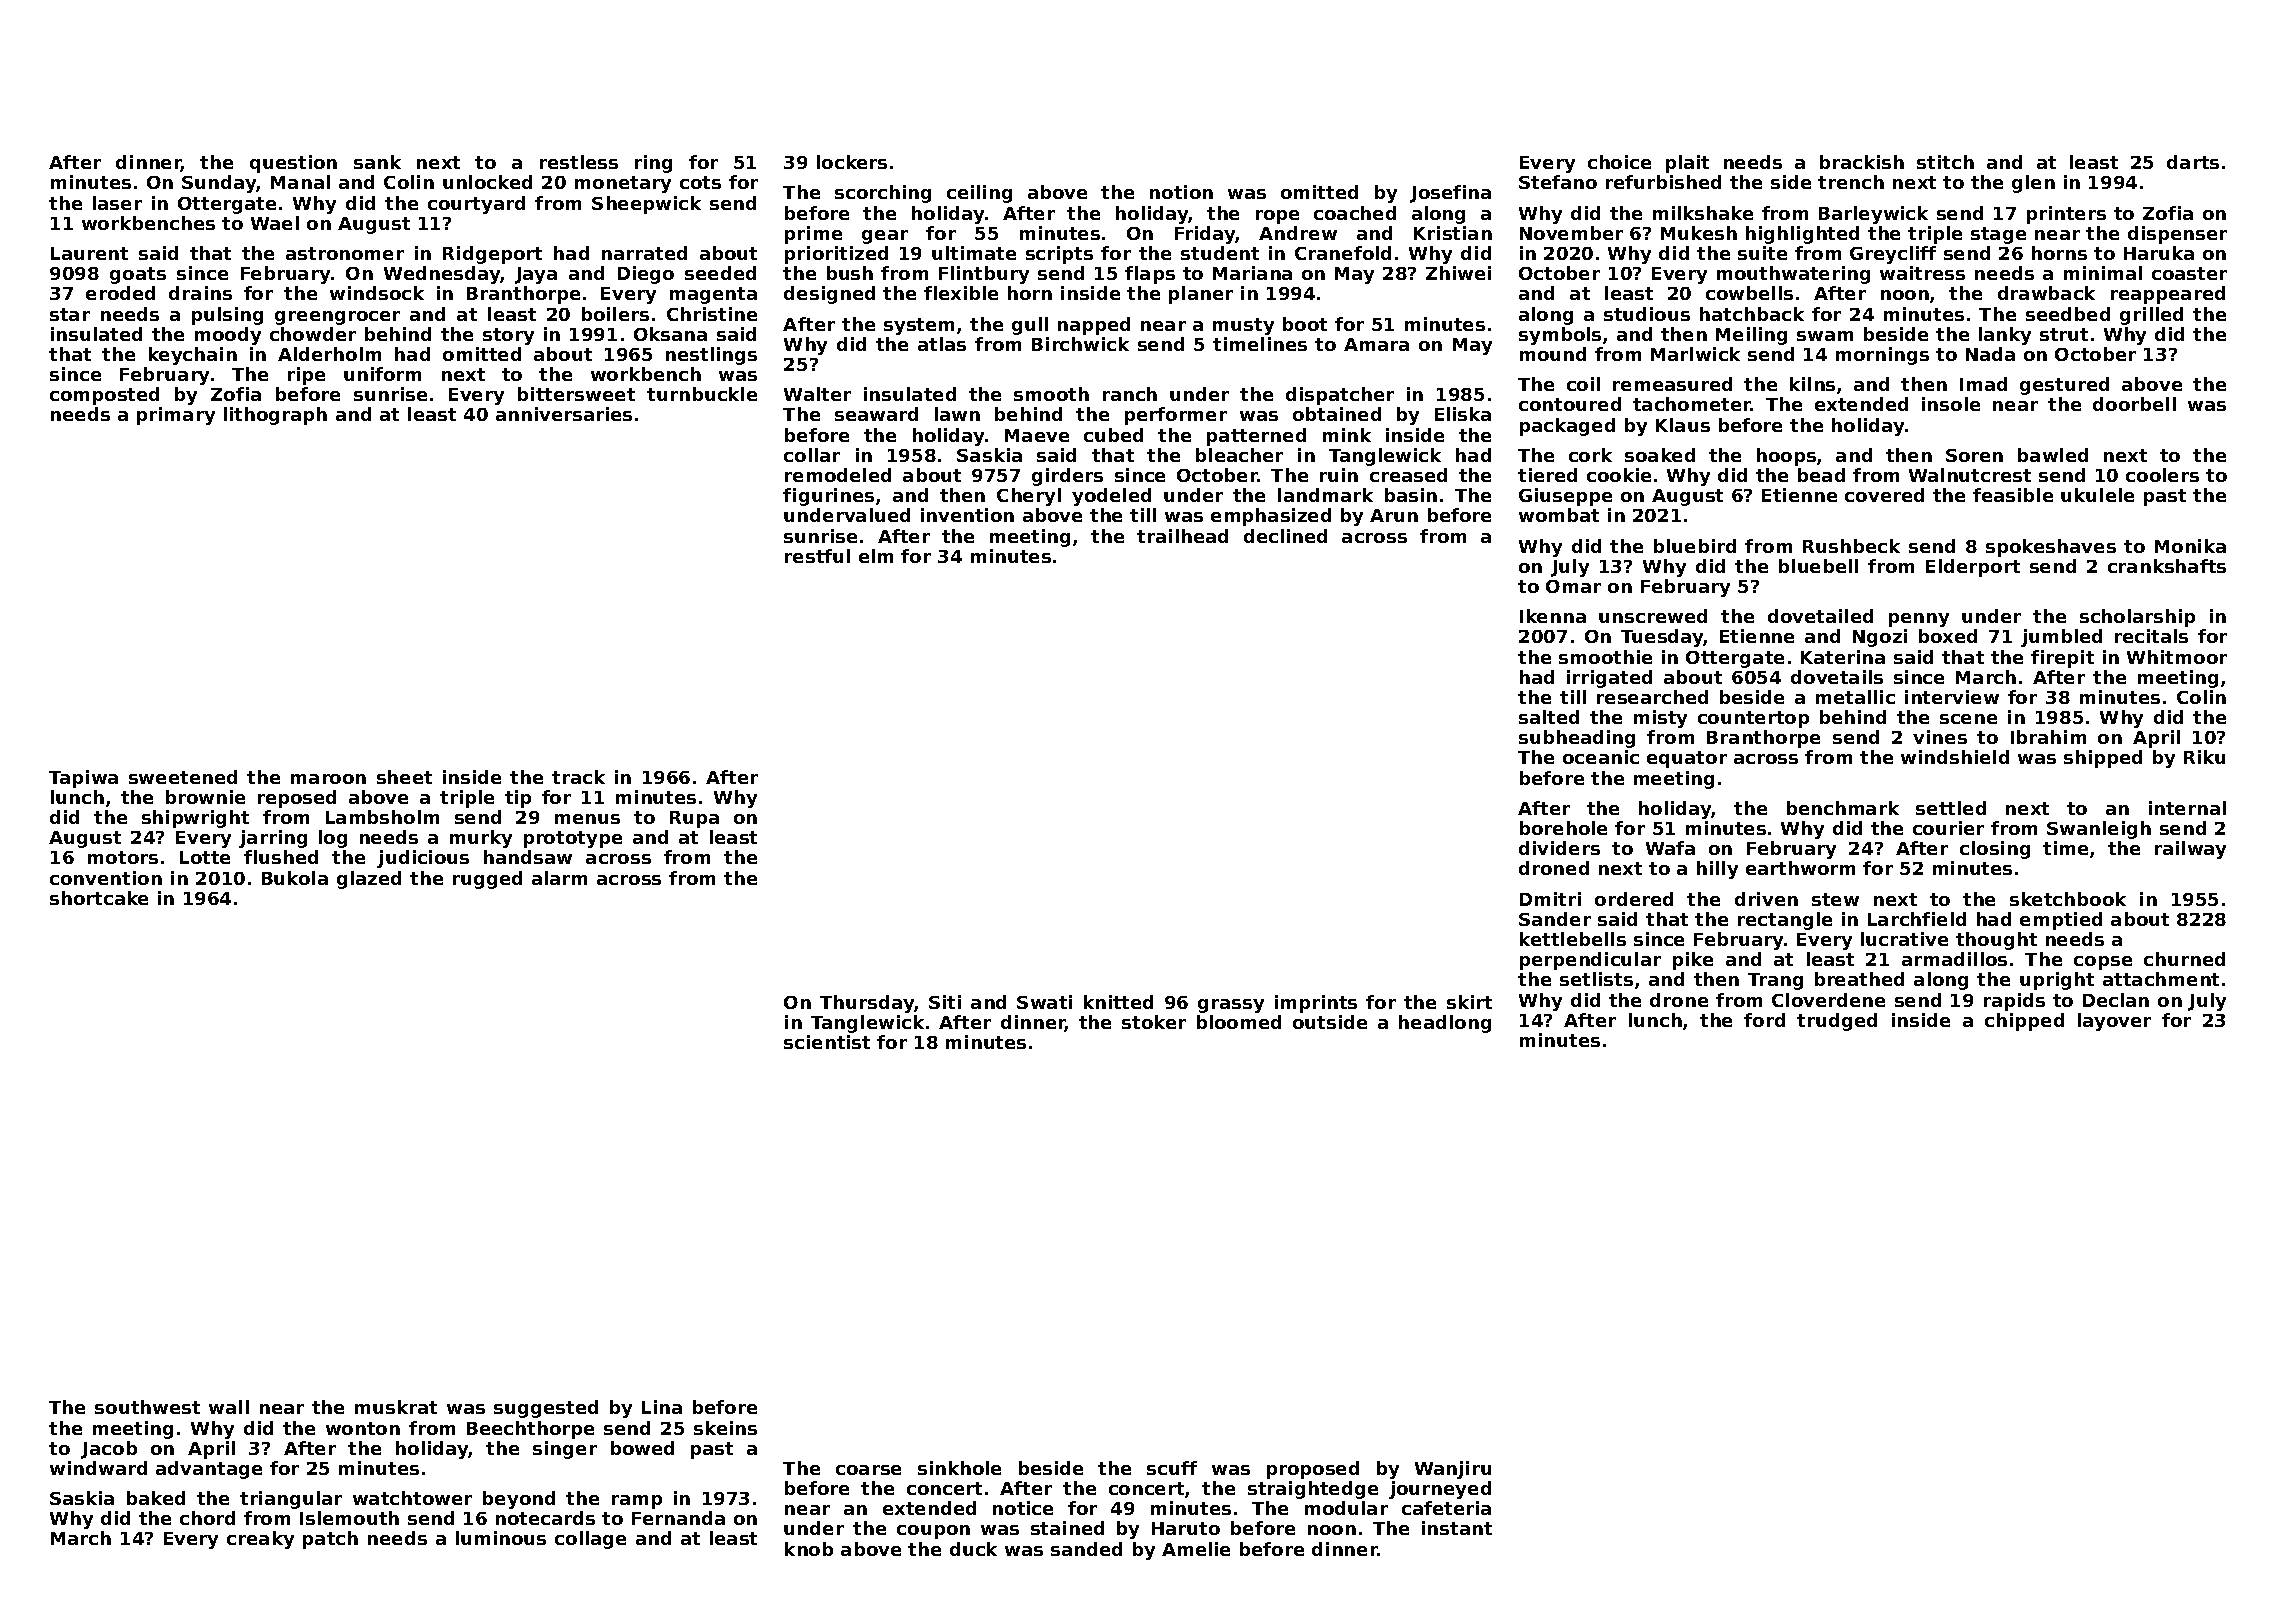 Image resolution: width=2277 pixels, height=1611 pixels. What do you see at coordinates (293, 164) in the image?
I see `question` at bounding box center [293, 164].
